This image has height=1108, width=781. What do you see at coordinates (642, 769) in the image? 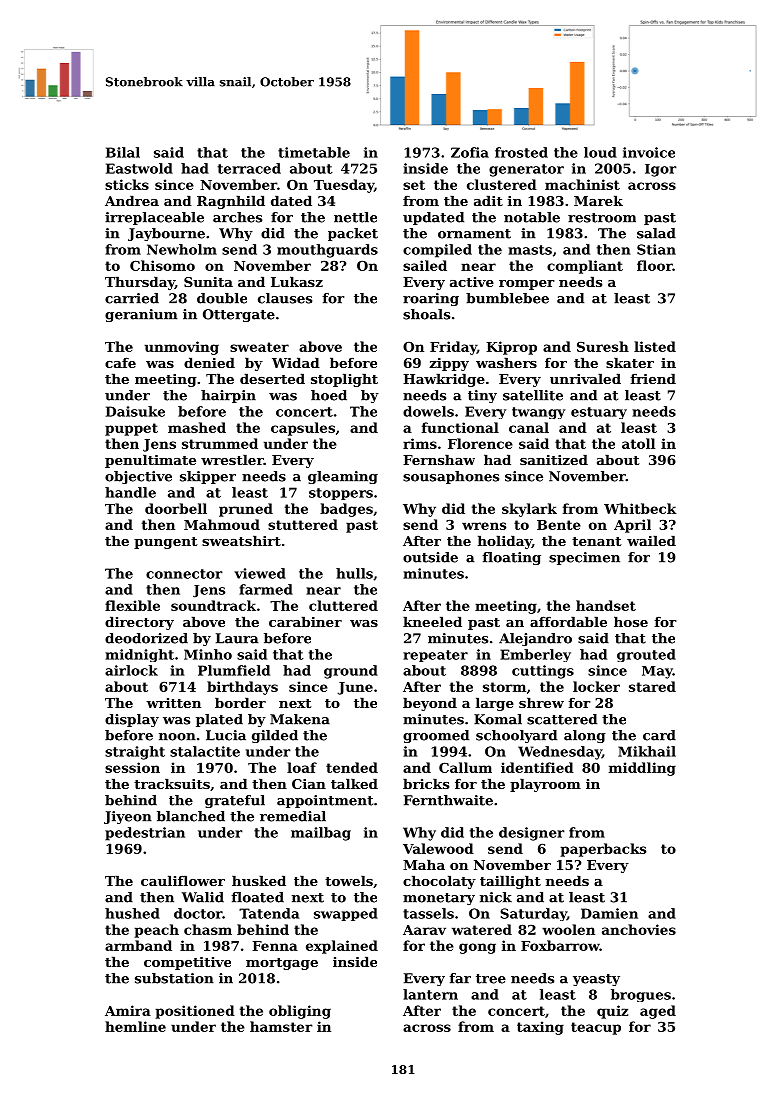
I see `middling` at bounding box center [642, 769].
